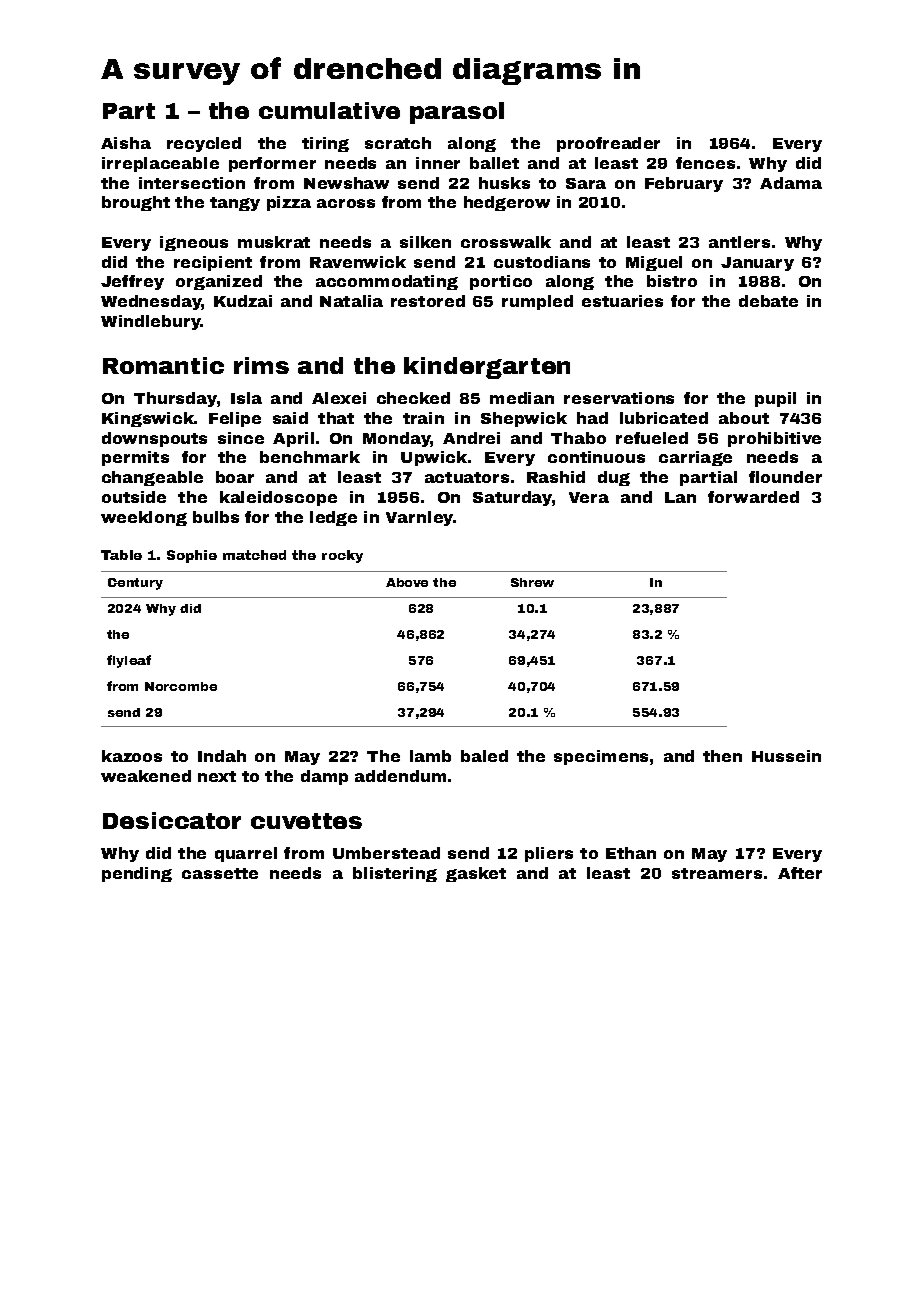 Image resolution: width=924 pixels, height=1308 pixels. What do you see at coordinates (608, 144) in the screenshot?
I see `proofreader` at bounding box center [608, 144].
